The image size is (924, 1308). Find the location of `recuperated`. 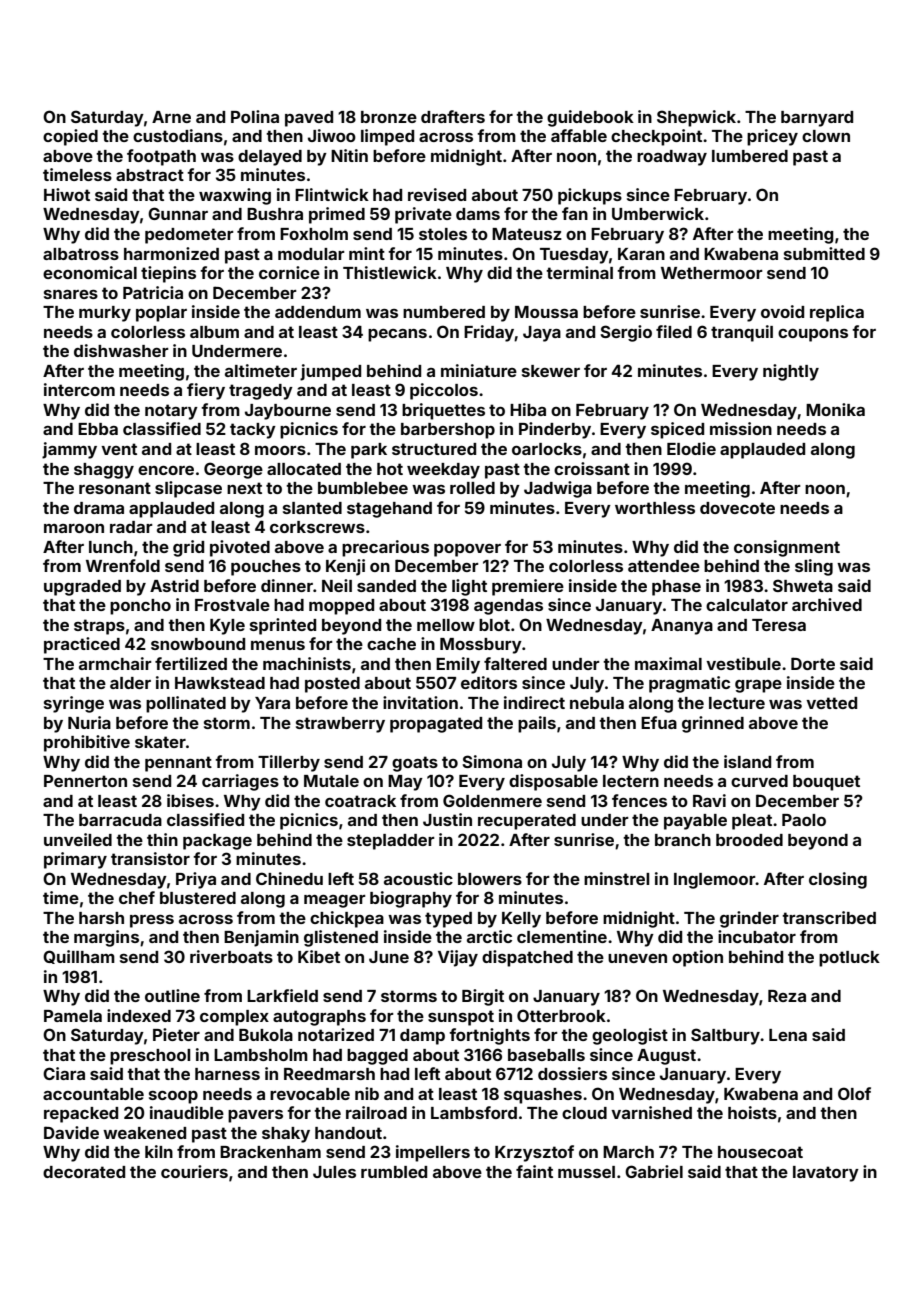

recuperated is located at coordinates (527, 822).
